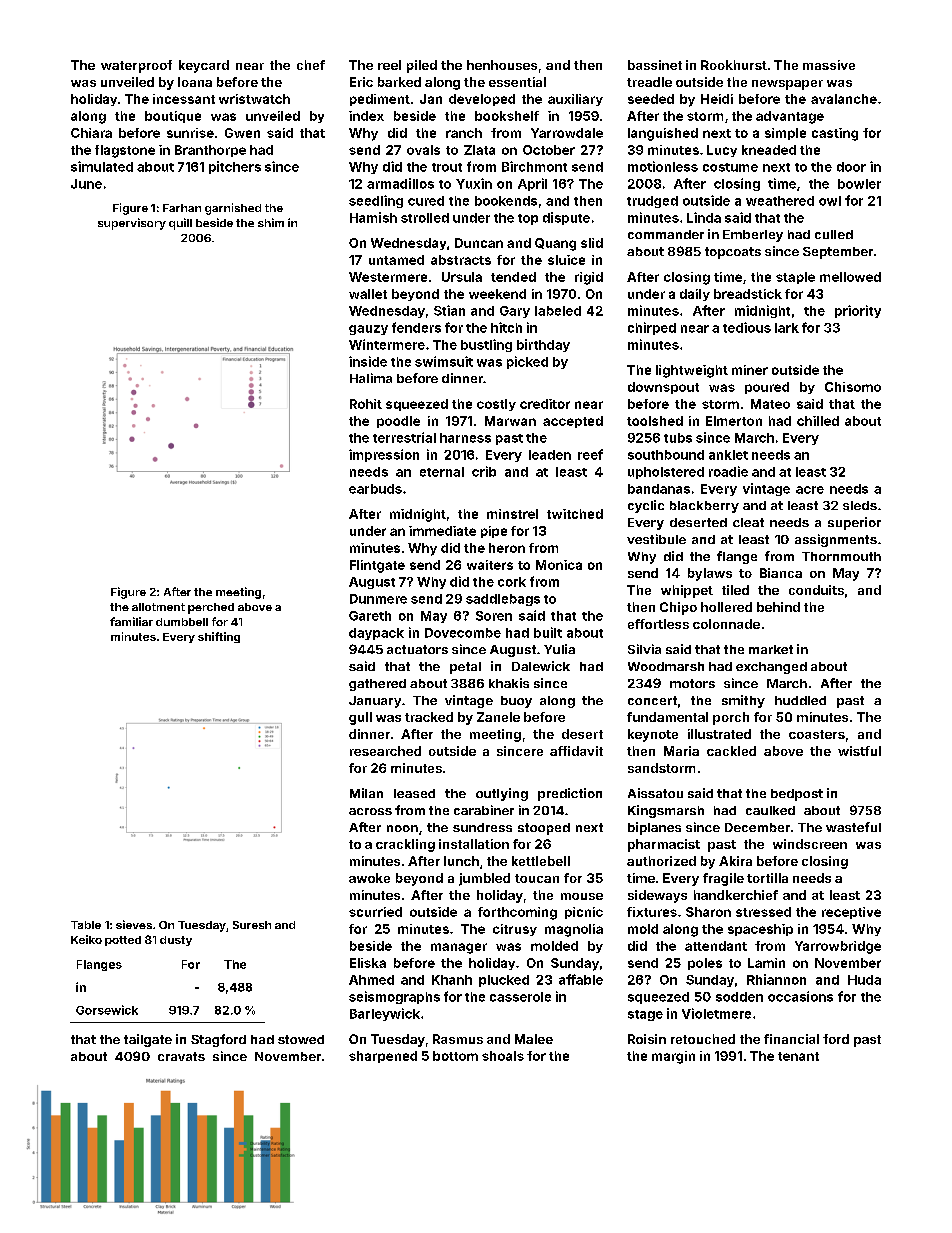 This page has width=952, height=1233. Describe the element at coordinates (798, 1056) in the page. I see `tenant` at that location.
